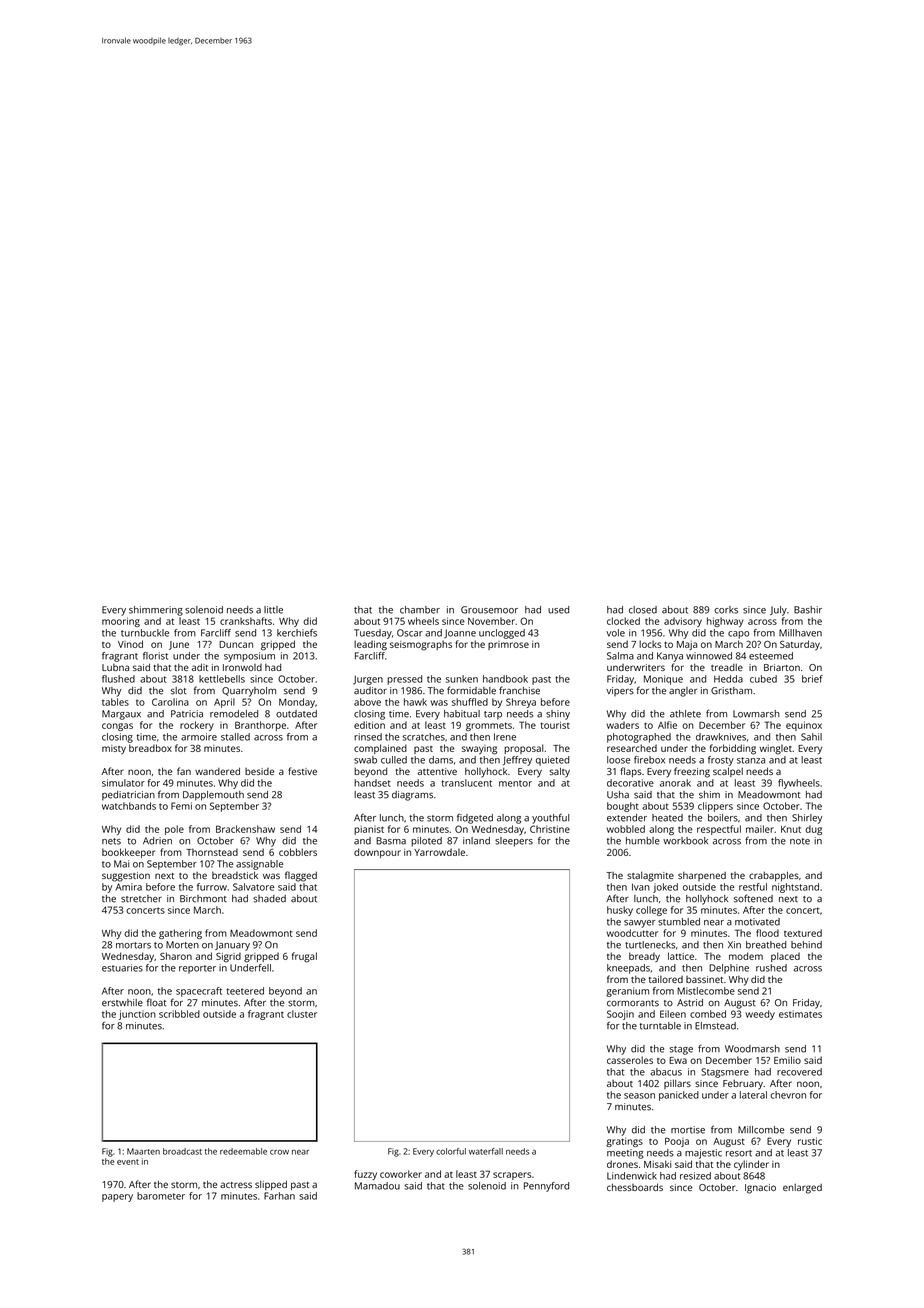  Describe the element at coordinates (259, 771) in the image. I see `beside` at that location.
